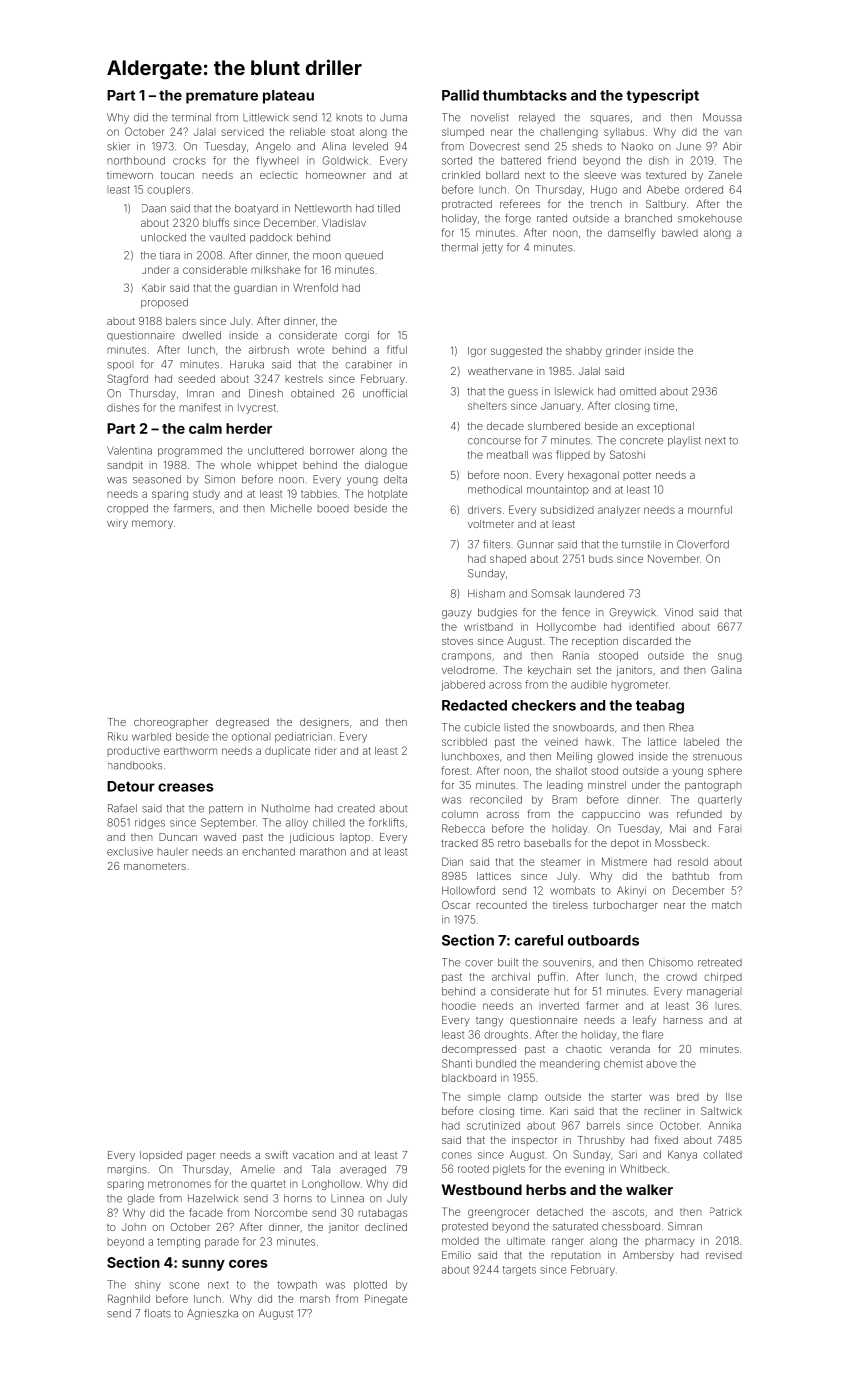  Describe the element at coordinates (519, 1271) in the screenshot. I see `targets` at that location.
